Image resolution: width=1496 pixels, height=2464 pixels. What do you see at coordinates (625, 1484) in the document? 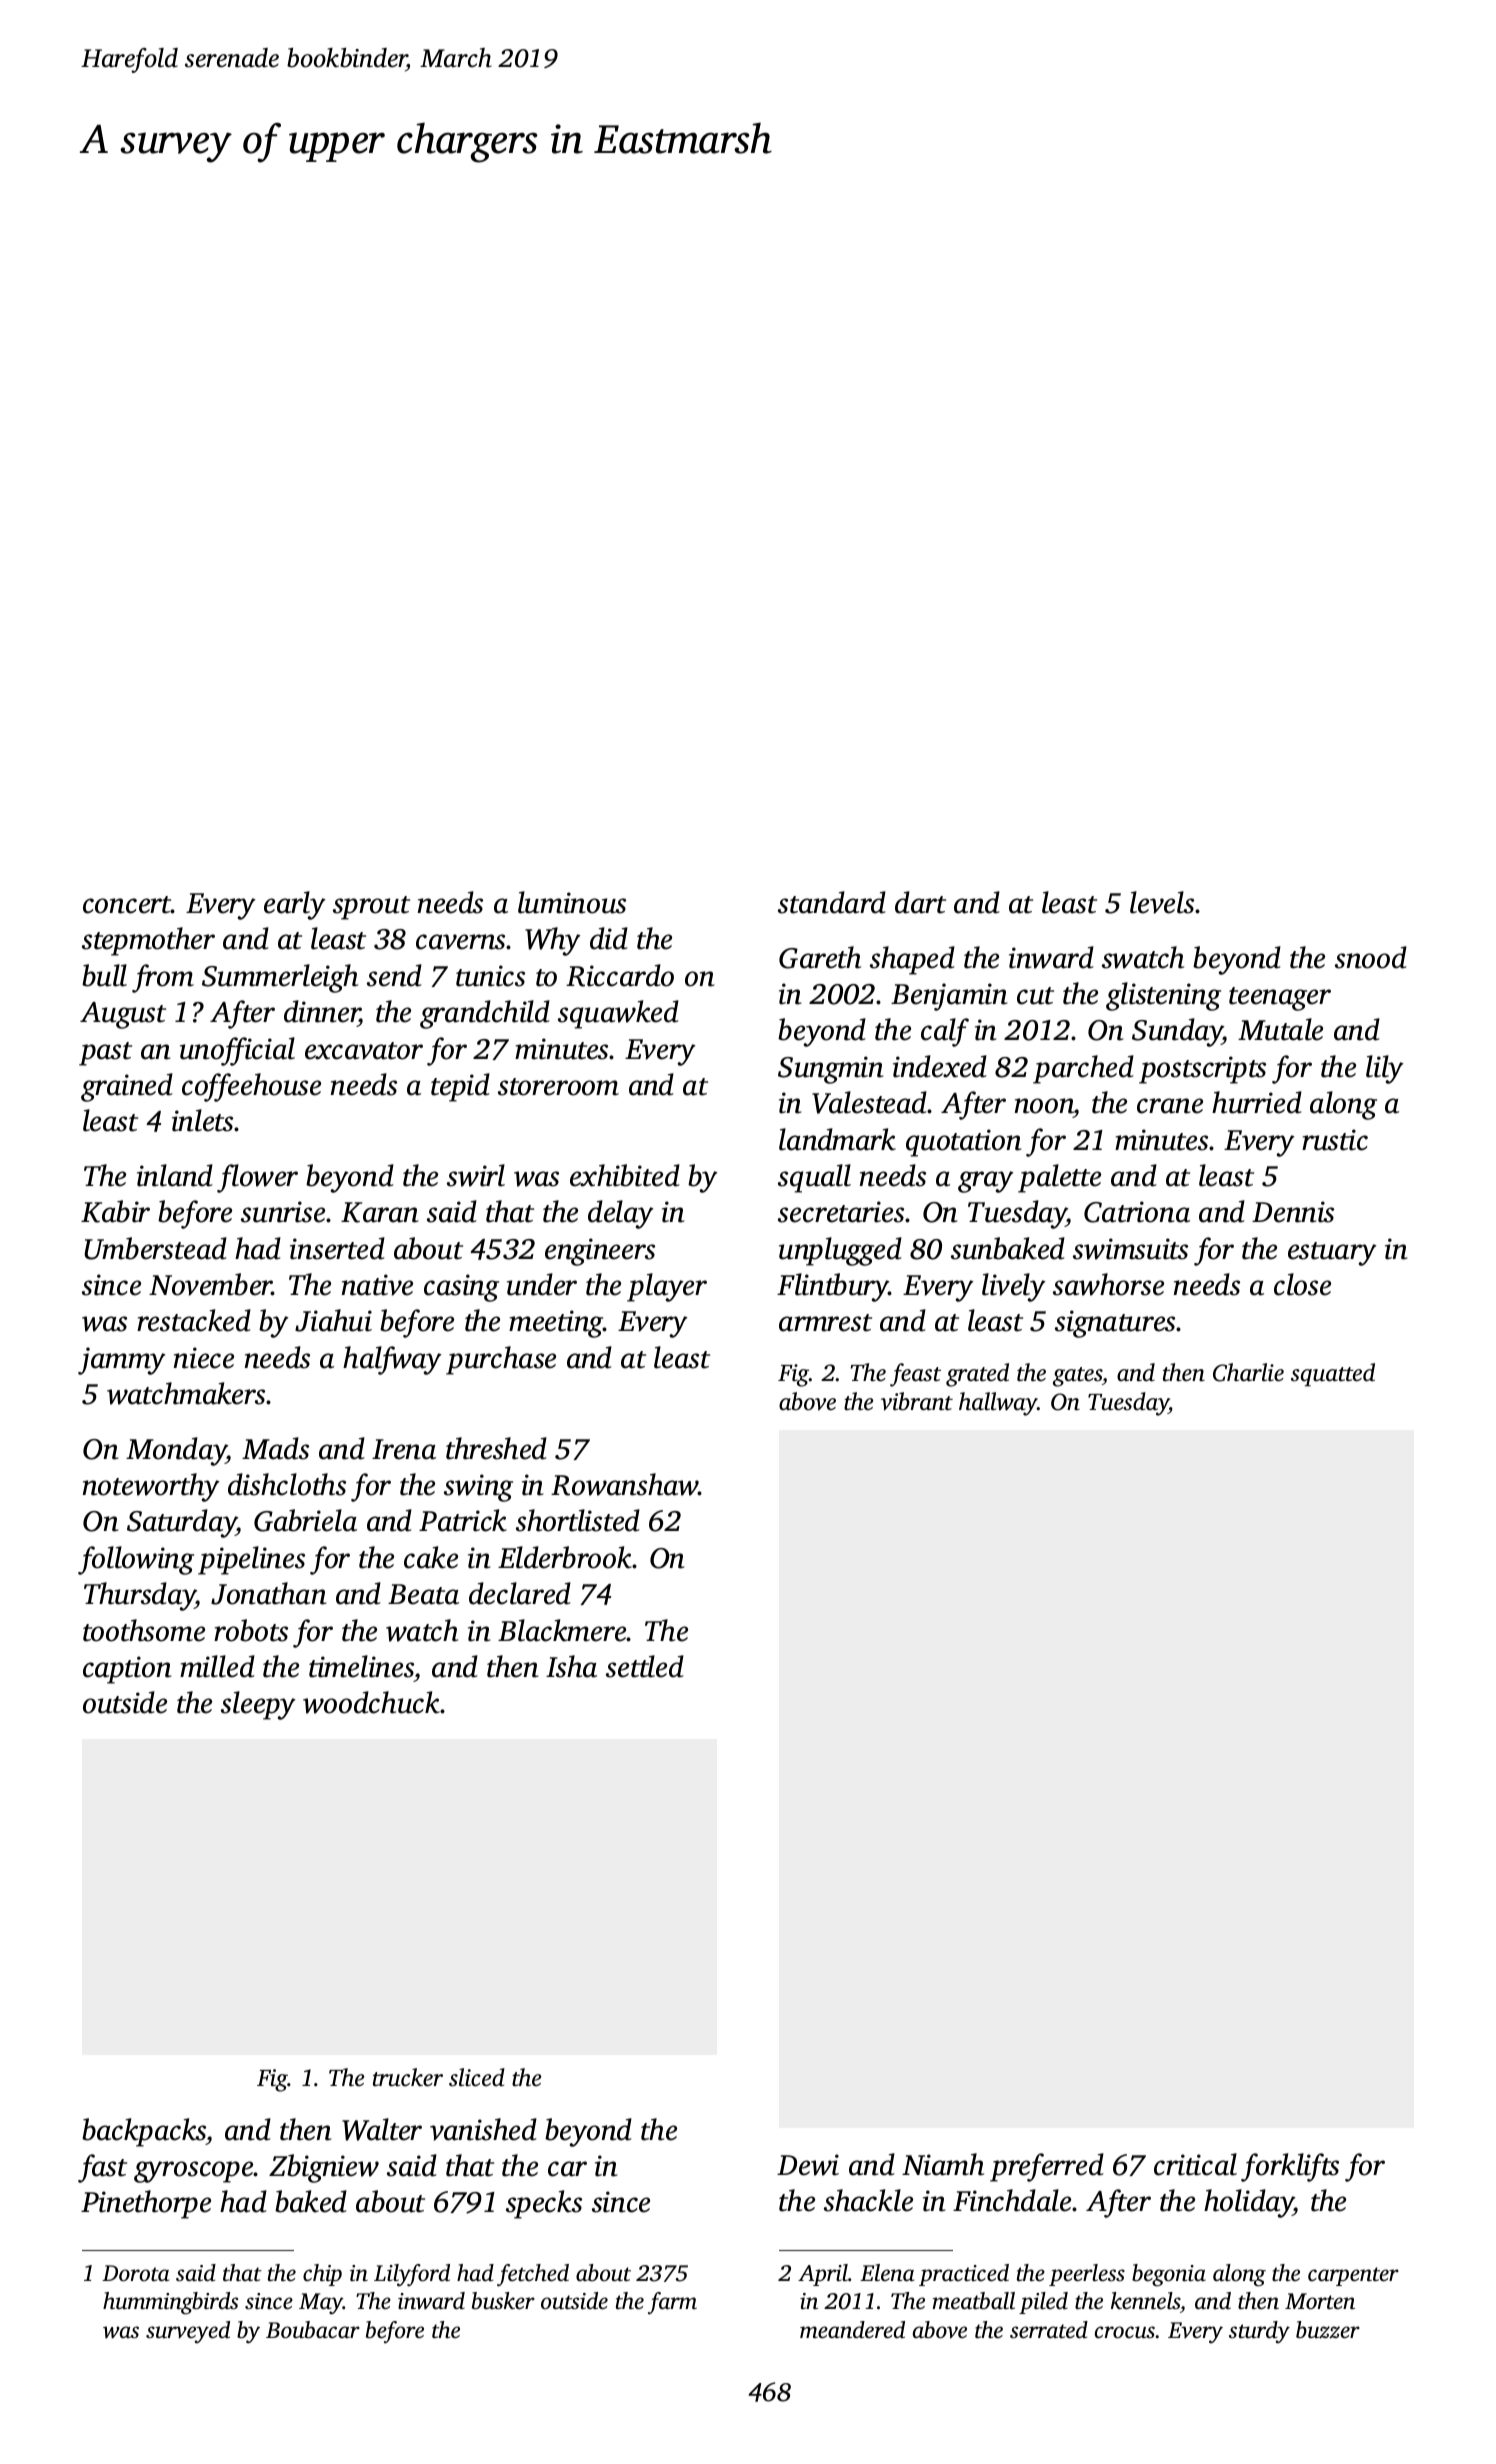
I see `Rowanshaw` at bounding box center [625, 1484].
